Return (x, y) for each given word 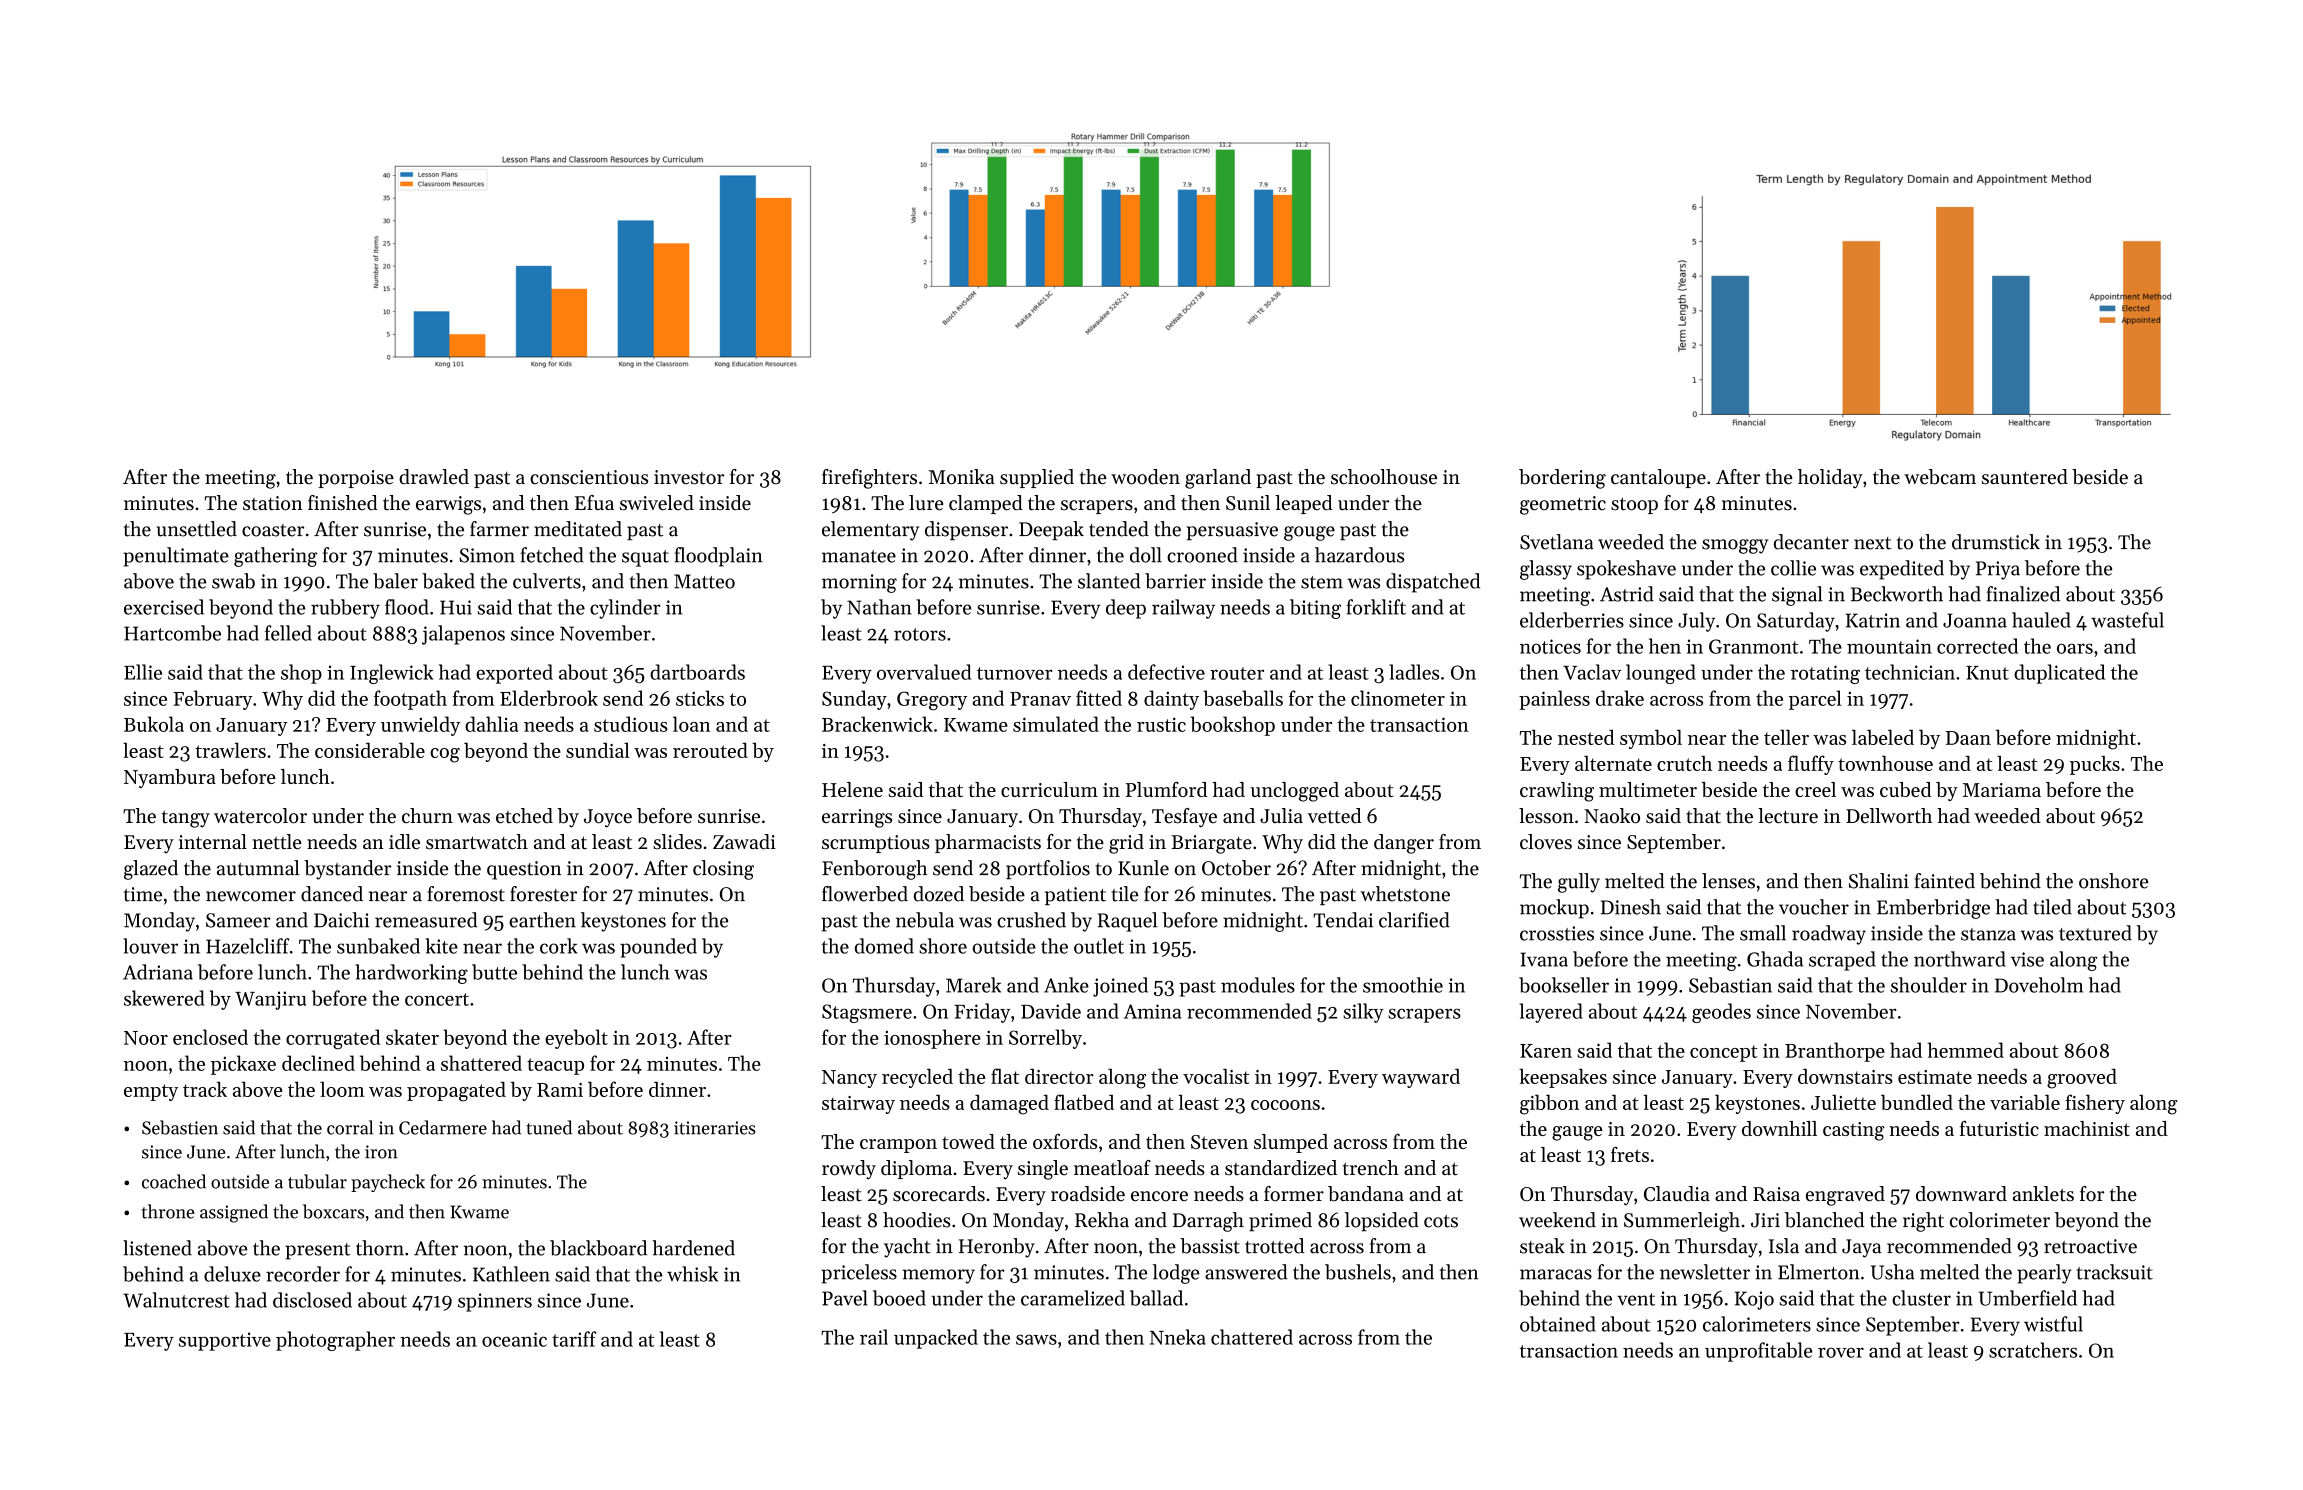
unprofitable (1758, 1352)
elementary (870, 531)
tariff (574, 1339)
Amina (1152, 1011)
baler (395, 581)
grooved (2082, 1078)
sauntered (2025, 477)
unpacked (936, 1339)
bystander (347, 870)
